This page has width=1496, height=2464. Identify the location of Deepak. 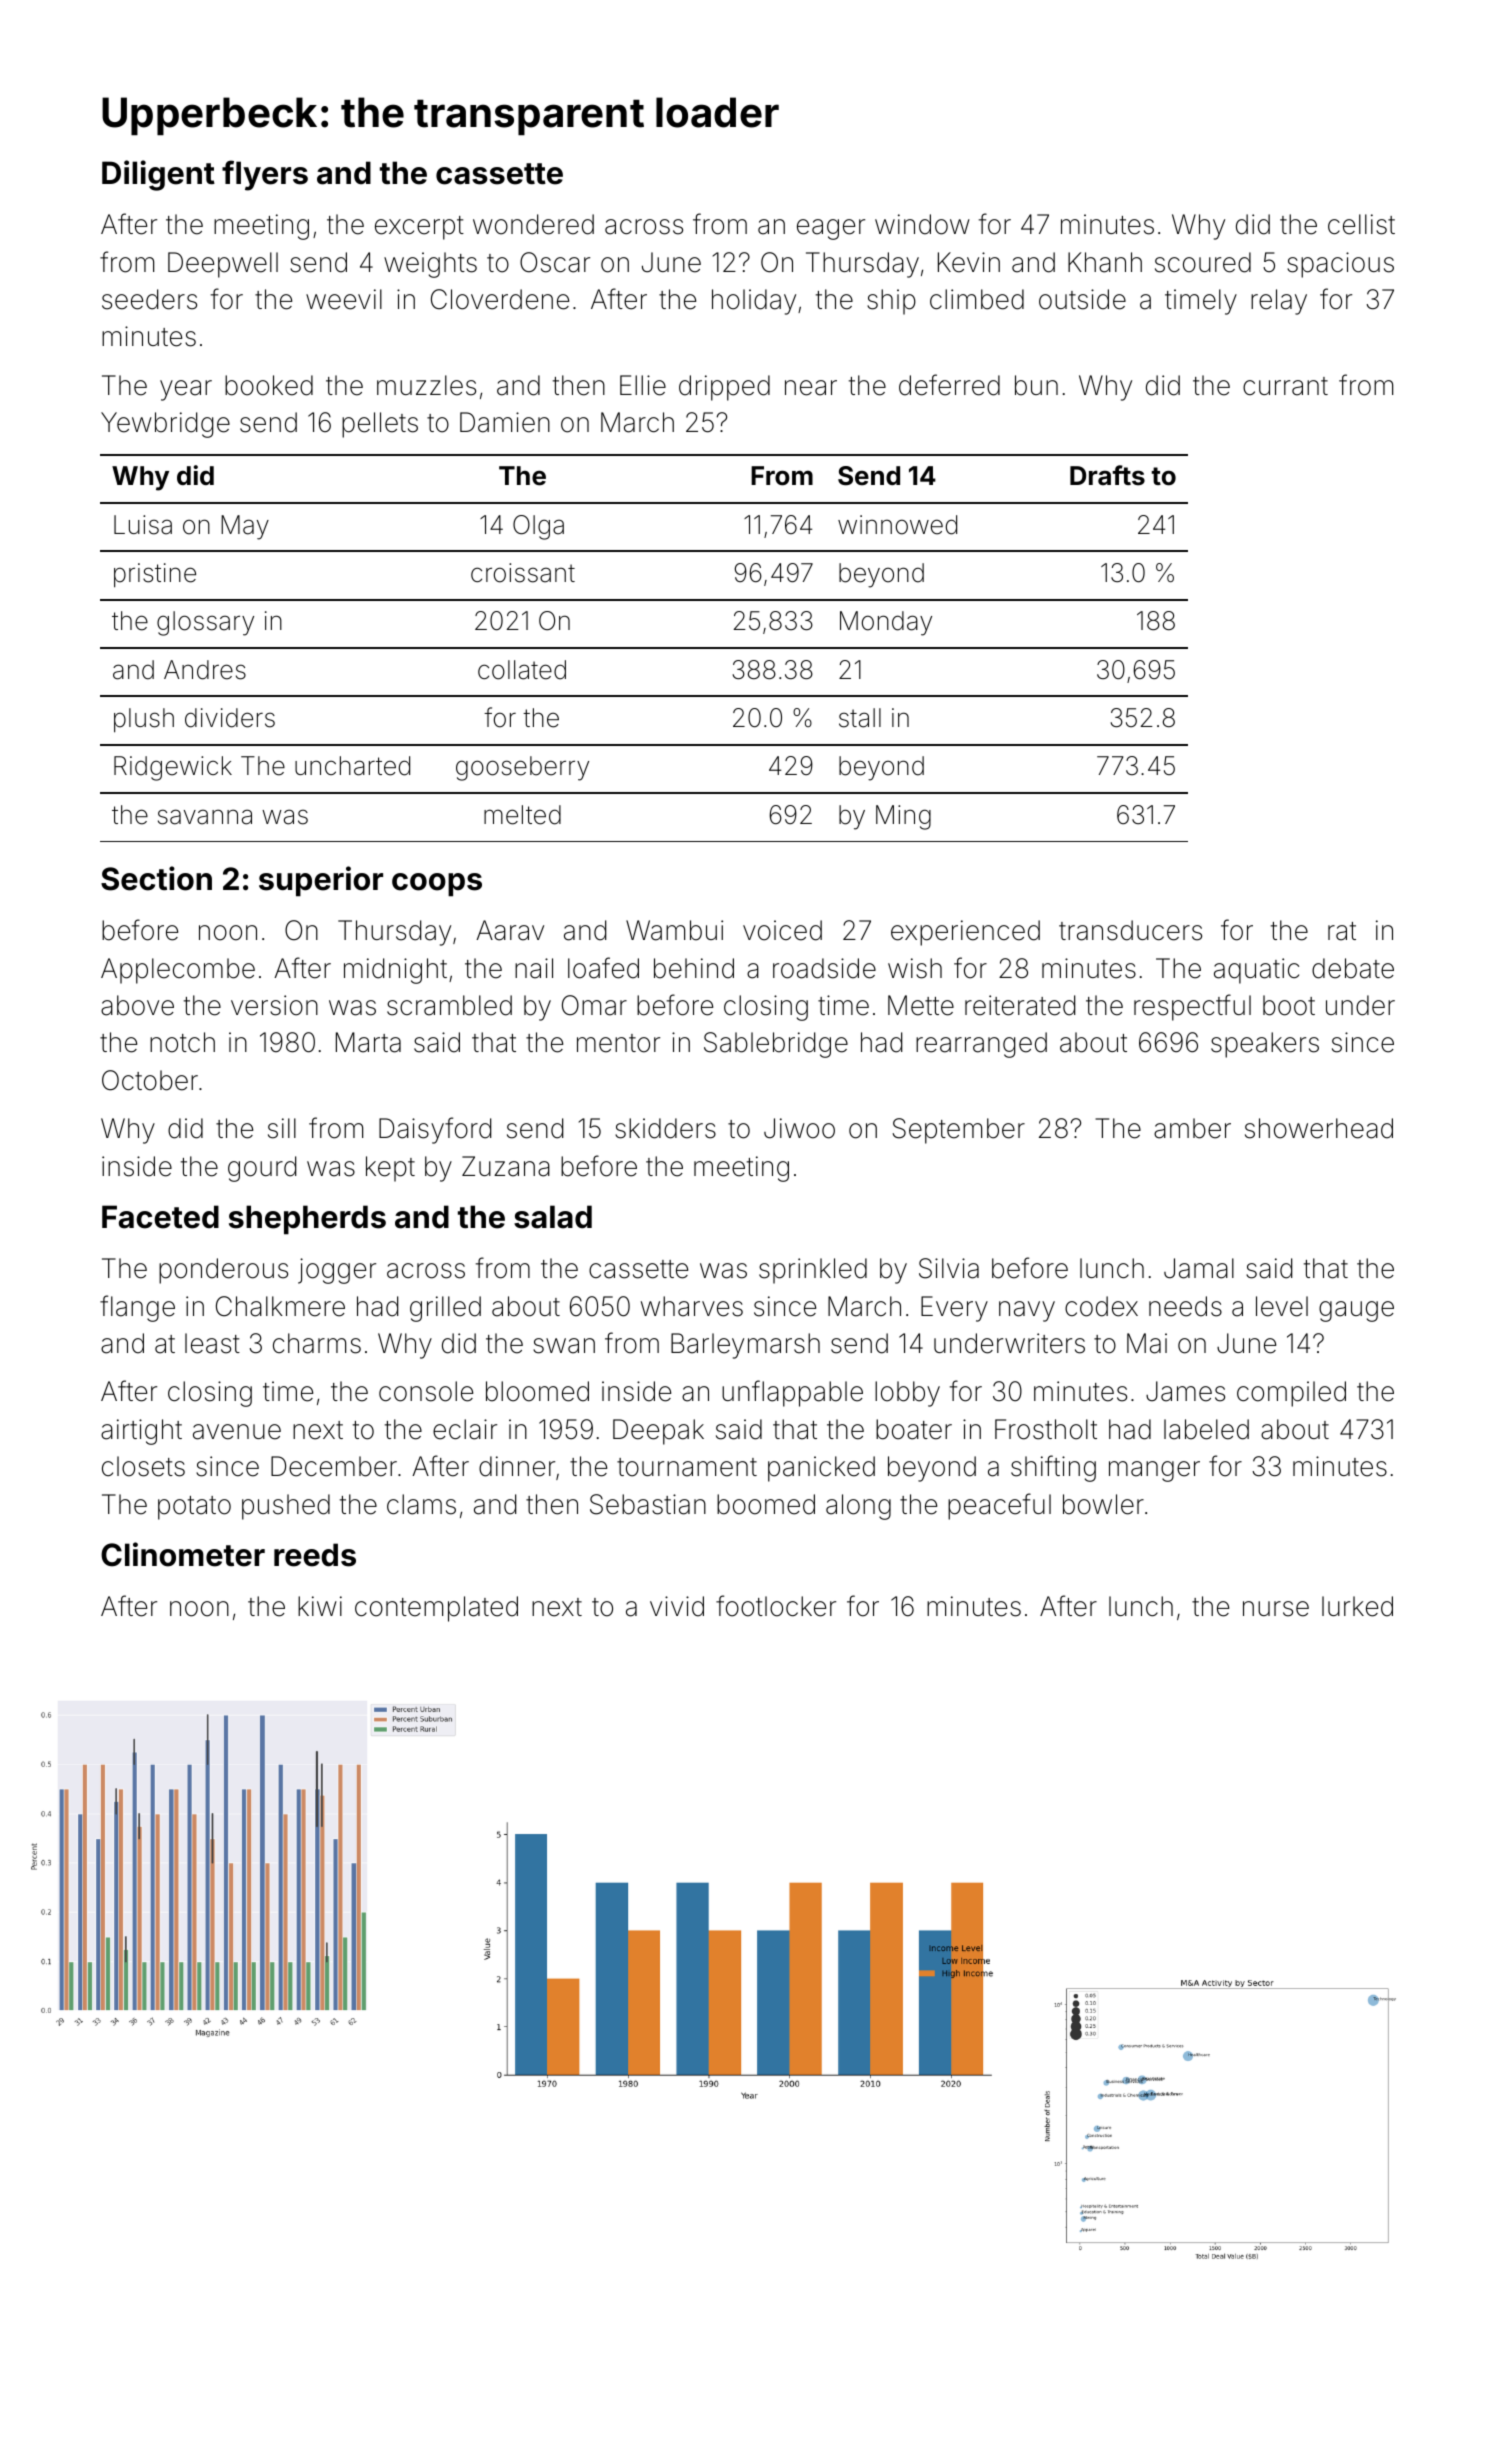
(658, 1432).
